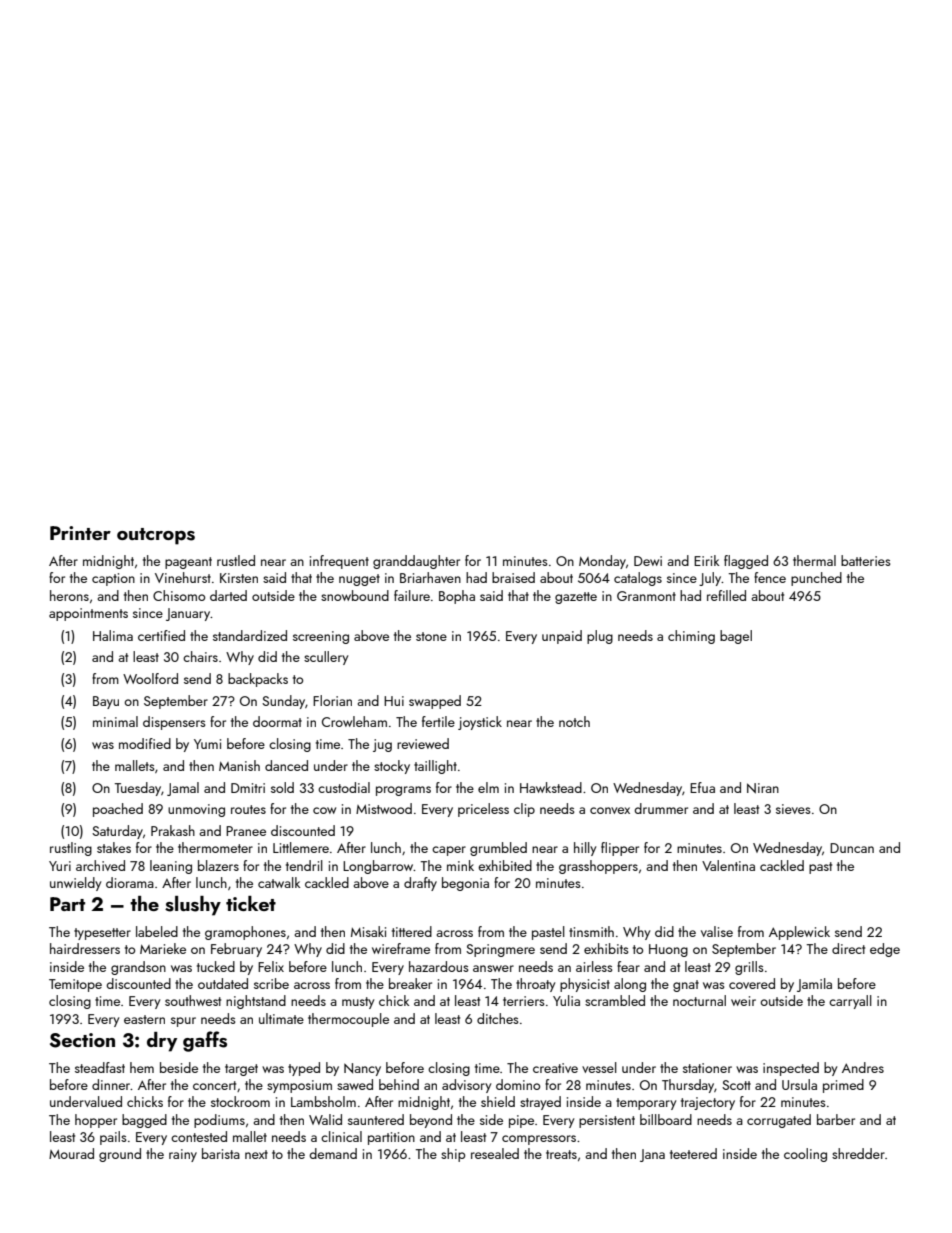 This page has width=952, height=1233. What do you see at coordinates (286, 765) in the page?
I see `danced` at bounding box center [286, 765].
